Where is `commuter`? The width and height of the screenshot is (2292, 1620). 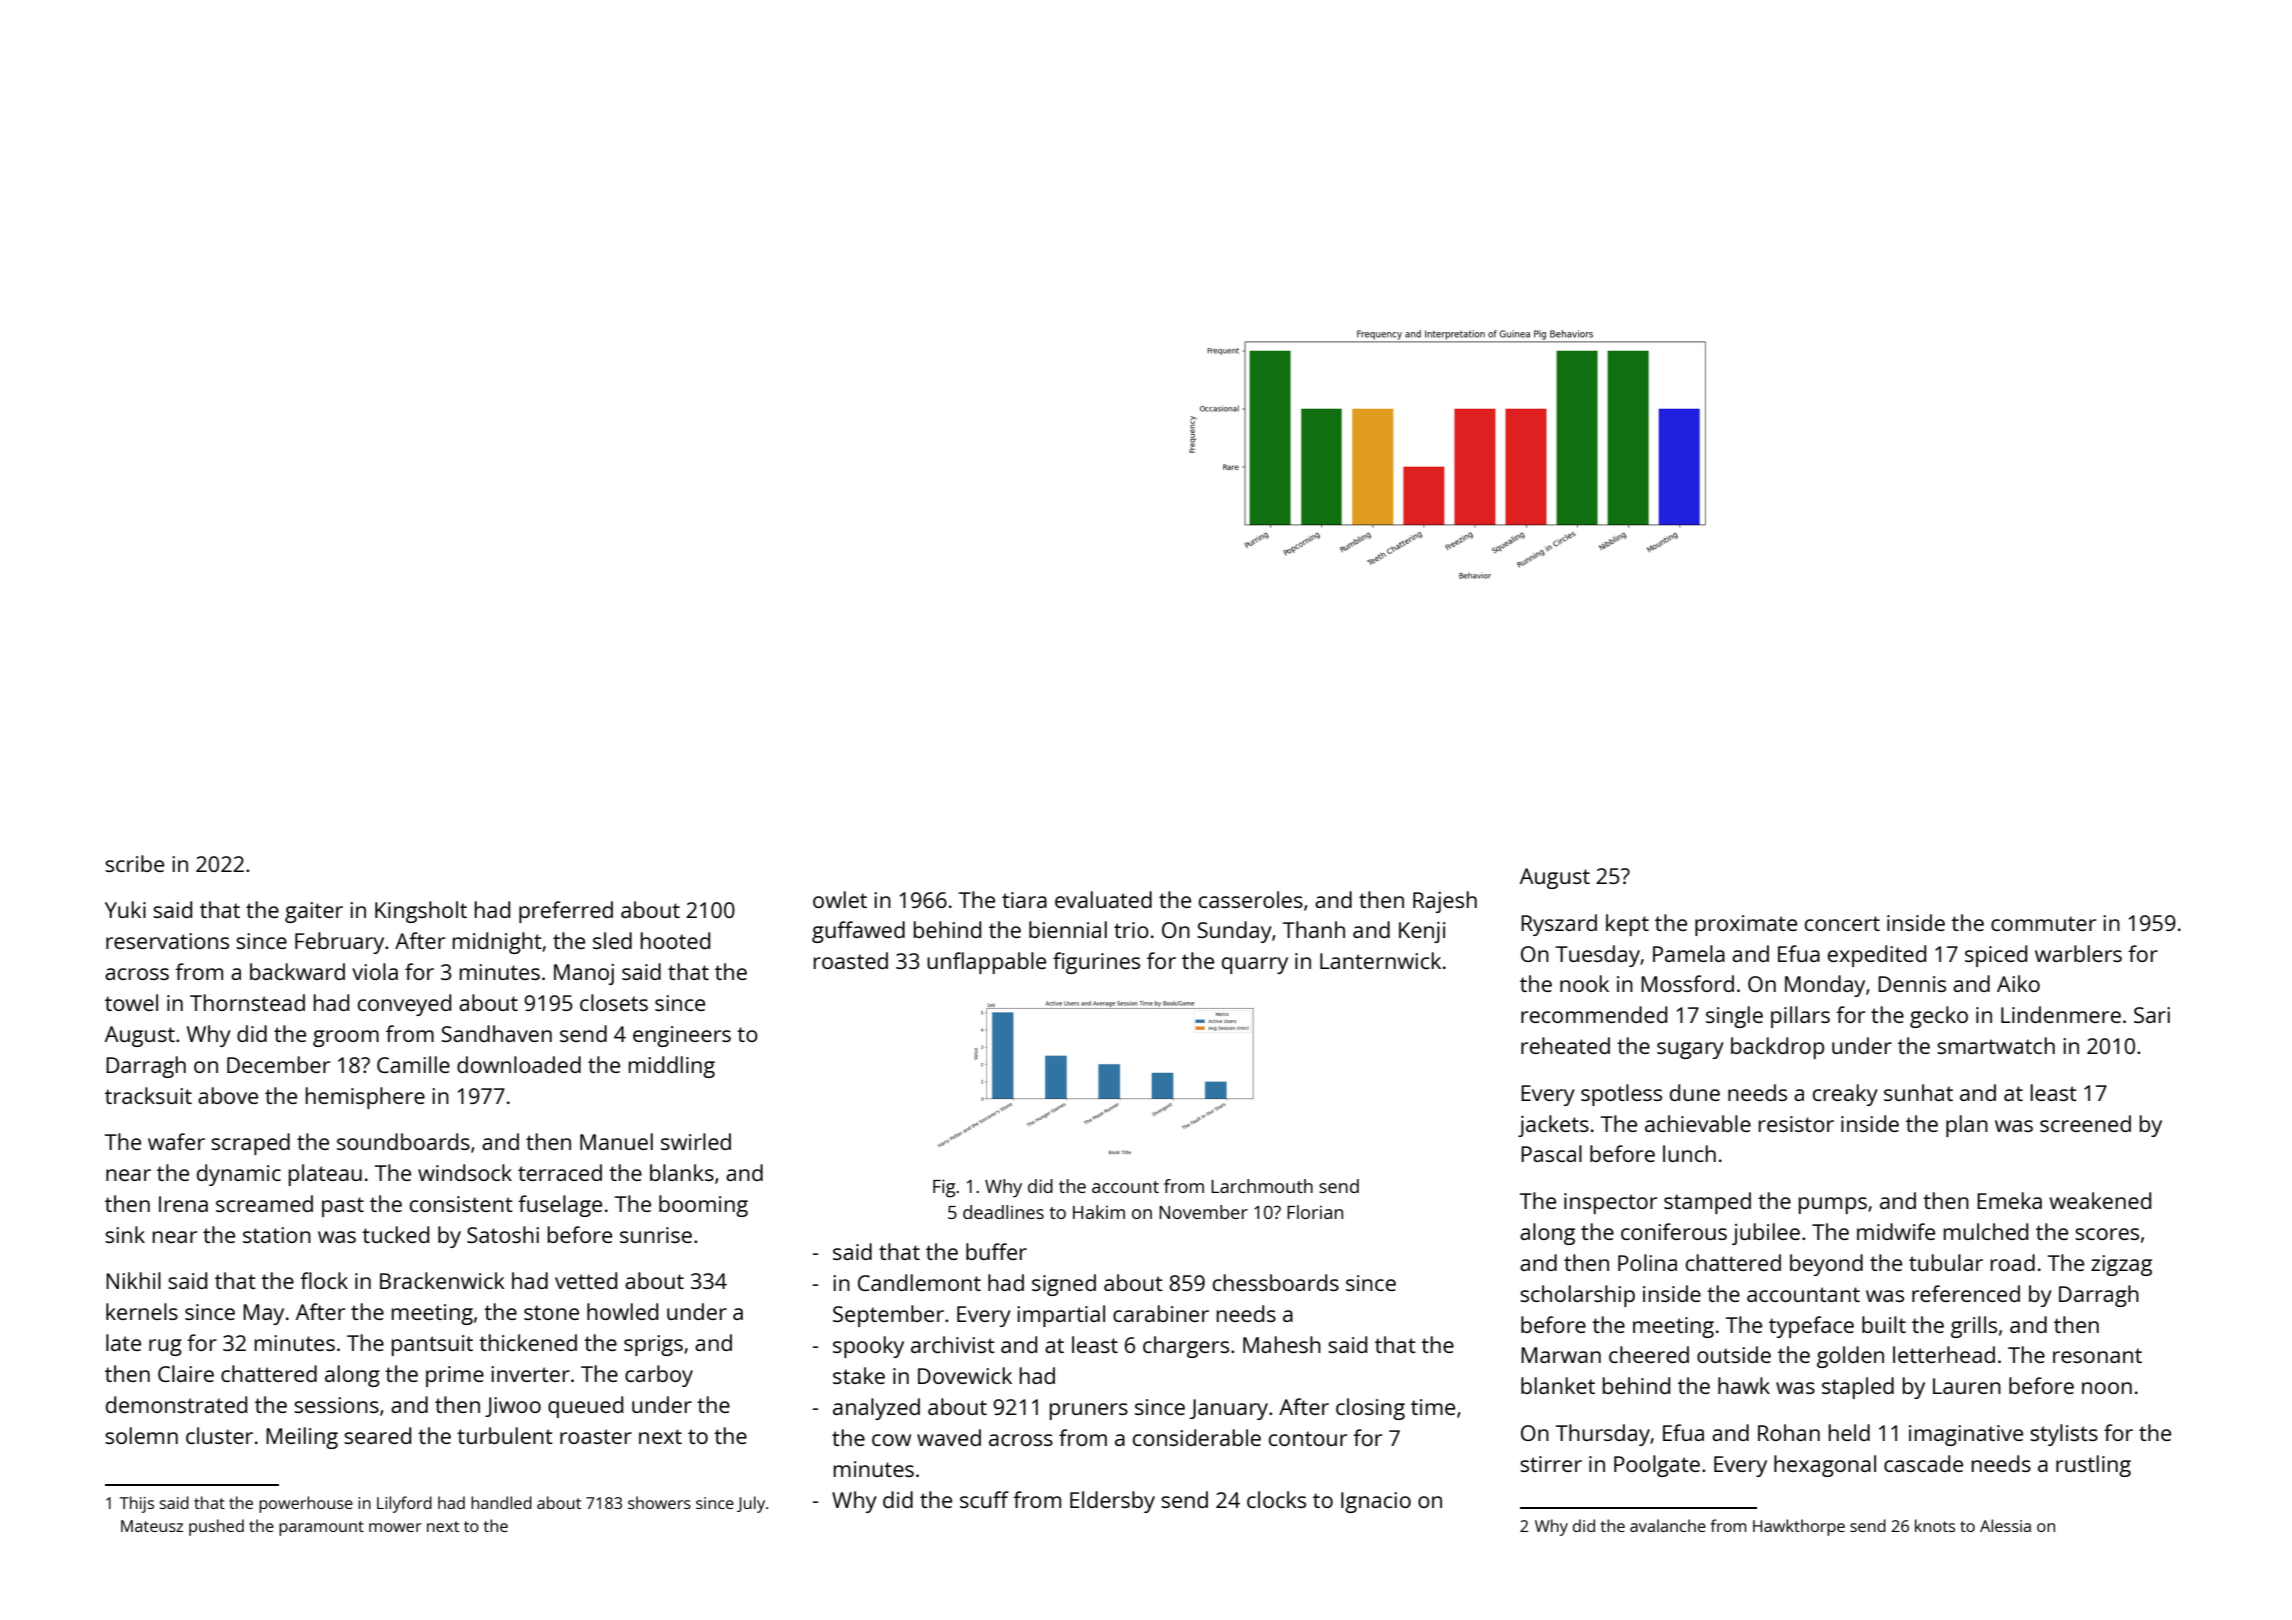
commuter is located at coordinates (2043, 923).
